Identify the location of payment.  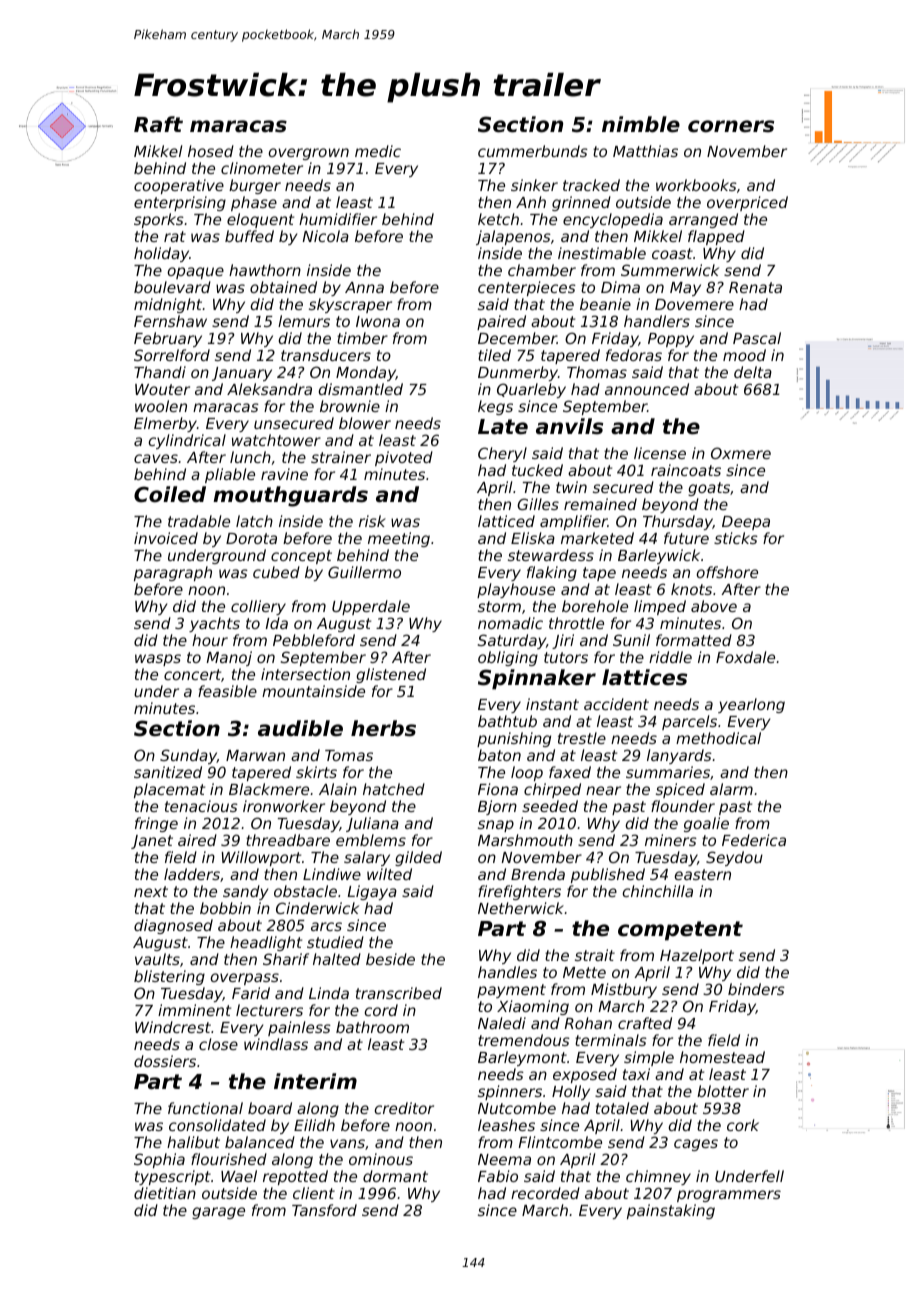
(511, 991).
